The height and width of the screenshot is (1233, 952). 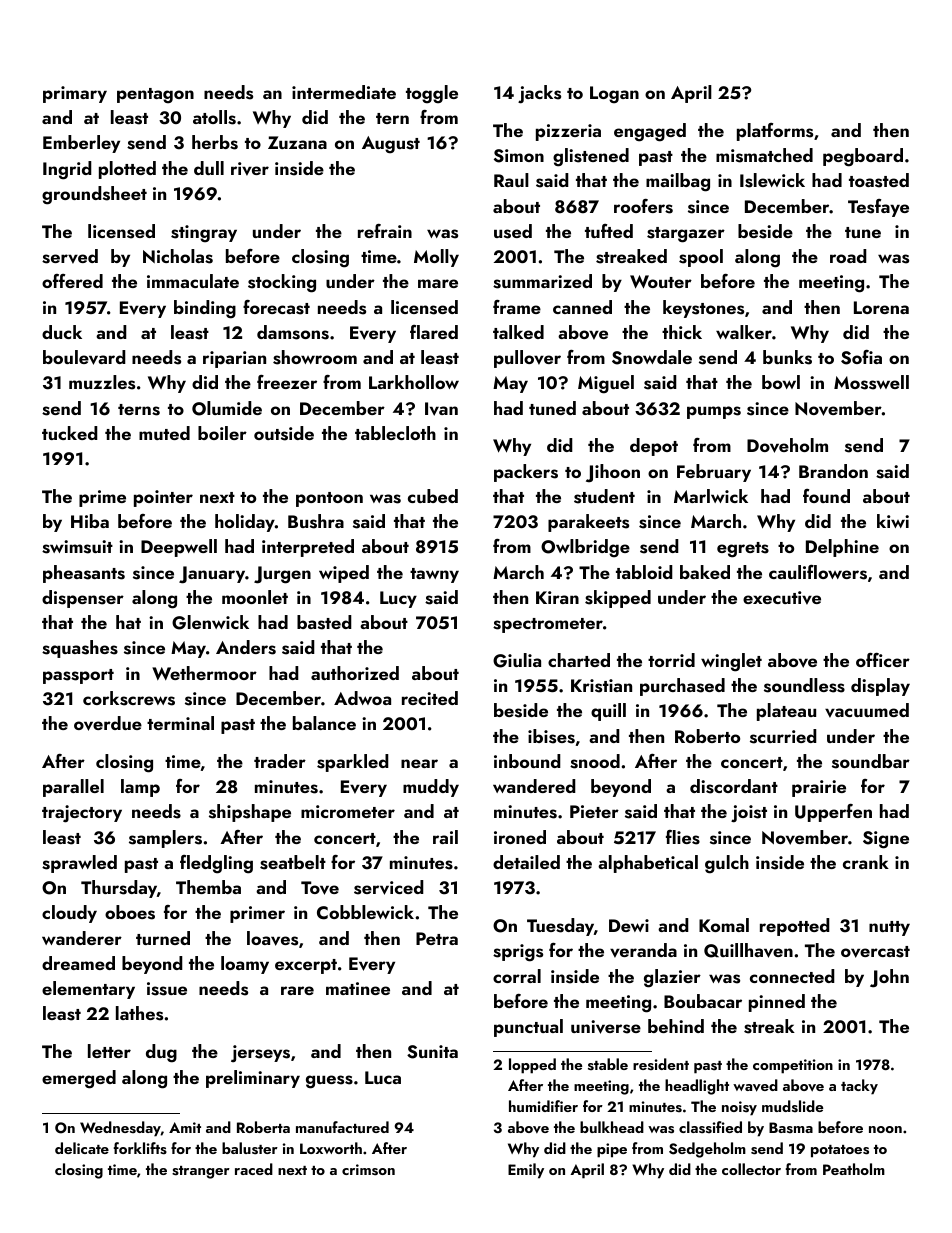 What do you see at coordinates (595, 761) in the screenshot?
I see `snood` at bounding box center [595, 761].
